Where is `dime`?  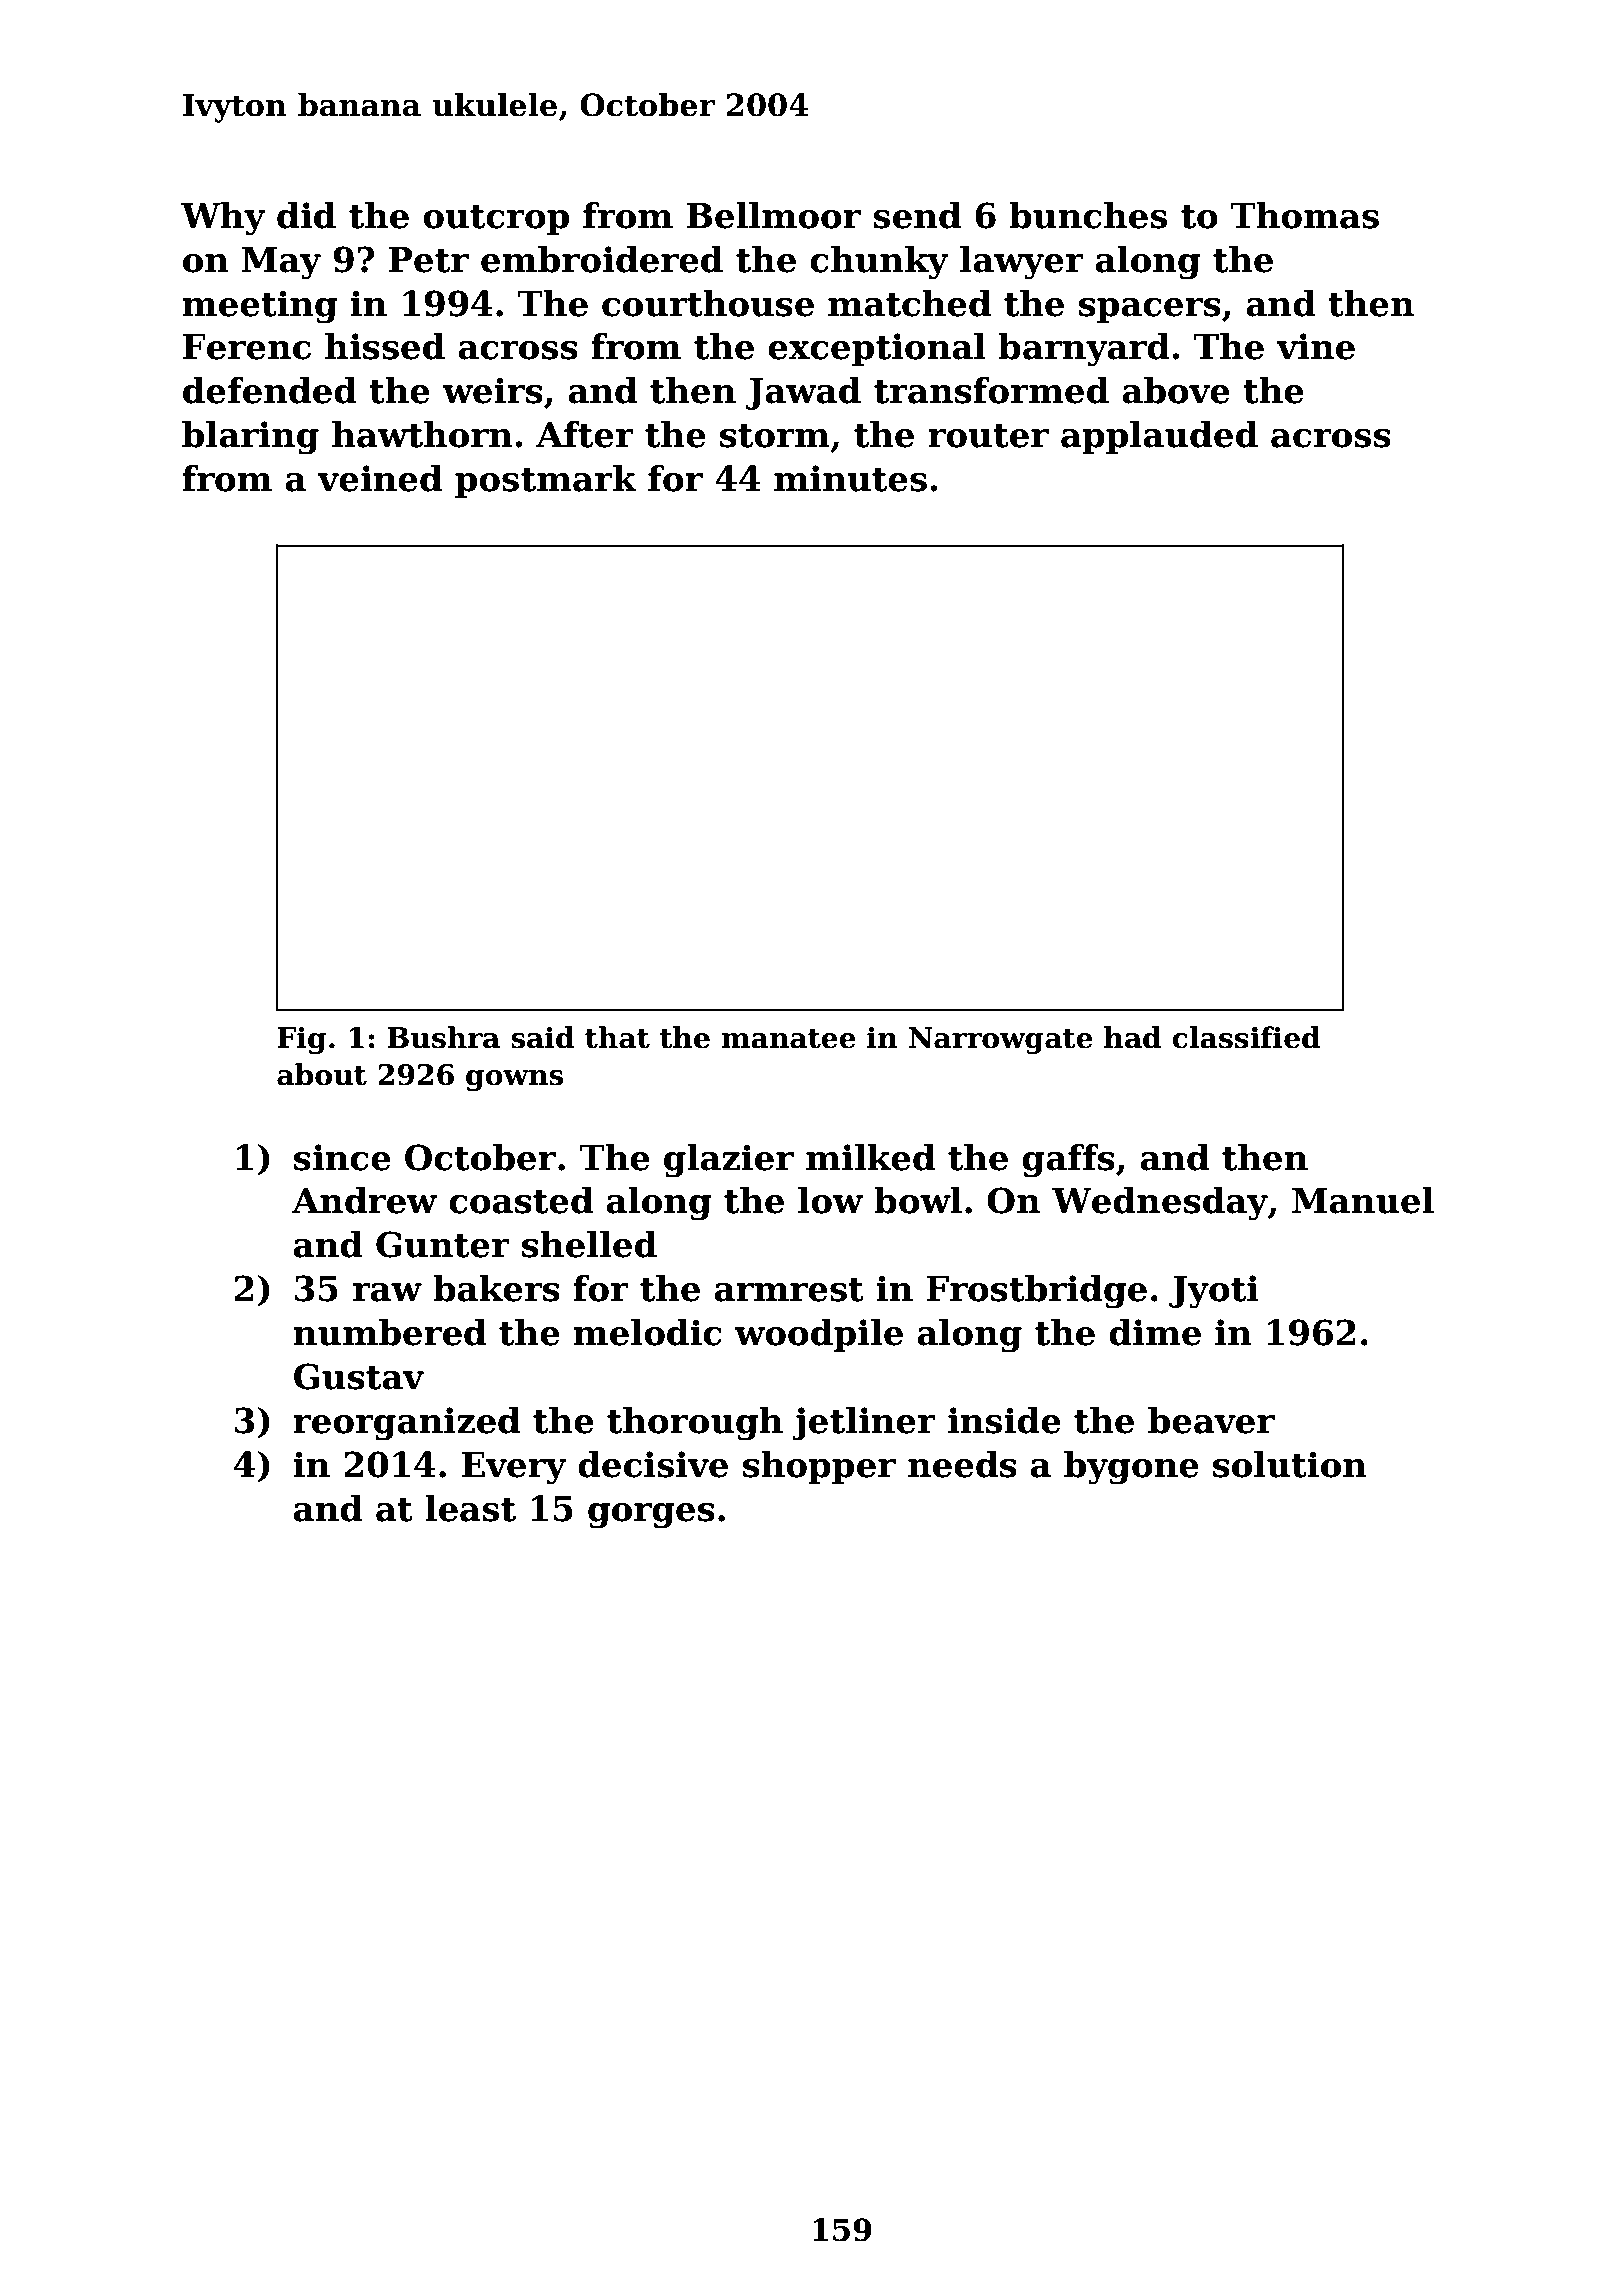 dime is located at coordinates (1155, 1332).
